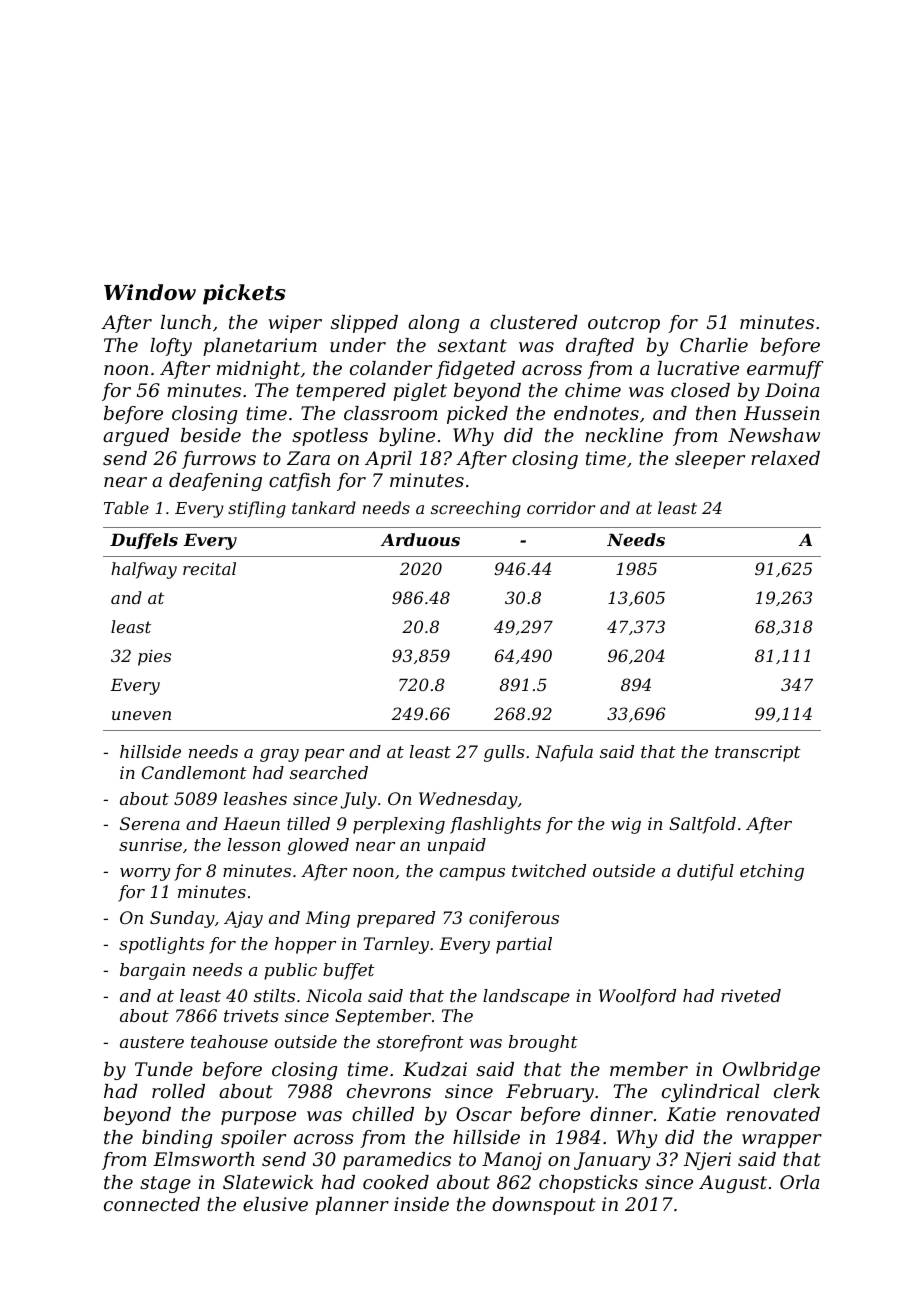  What do you see at coordinates (512, 1161) in the screenshot?
I see `Manoj` at bounding box center [512, 1161].
